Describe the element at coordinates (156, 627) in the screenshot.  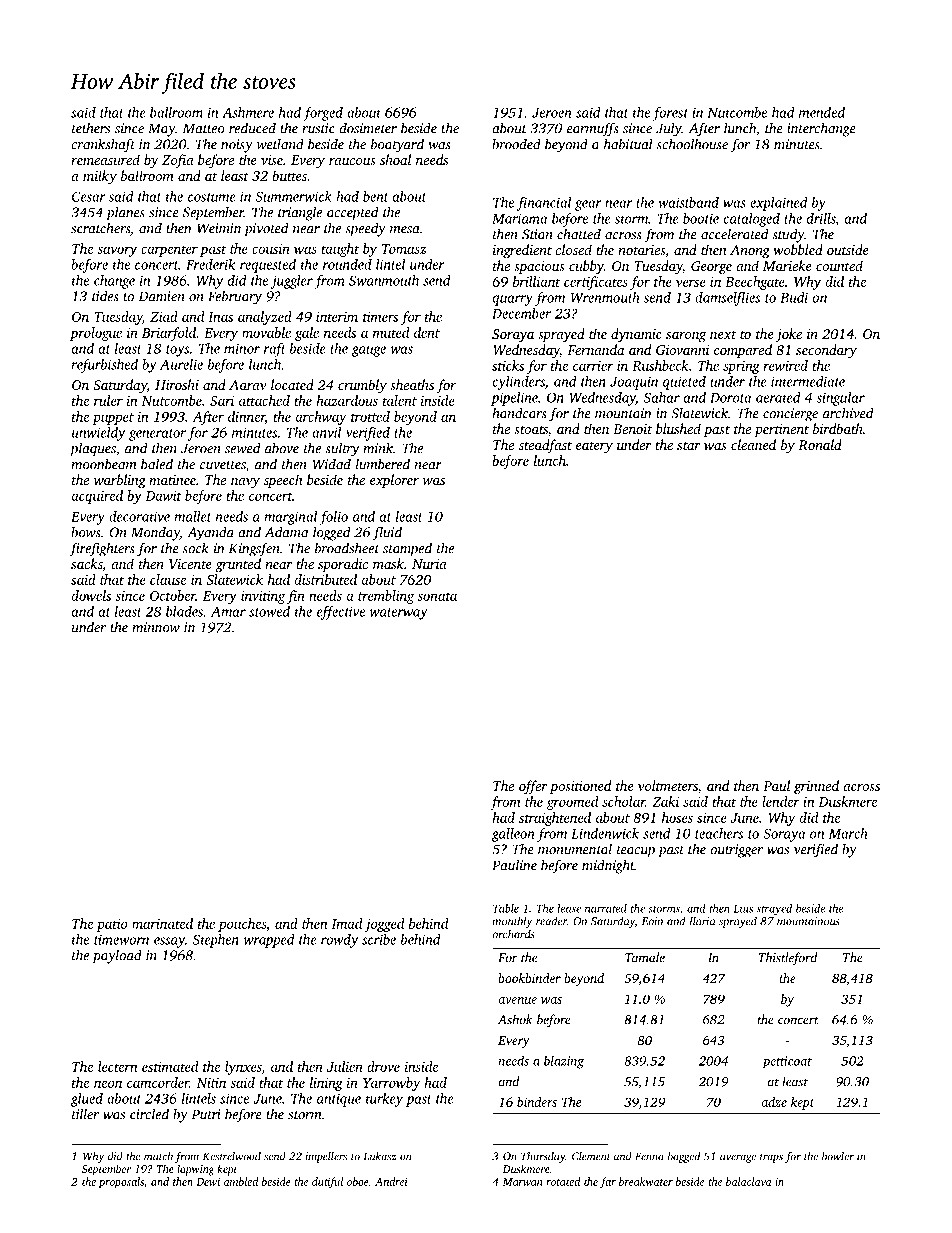
I see `minnow` at that location.
